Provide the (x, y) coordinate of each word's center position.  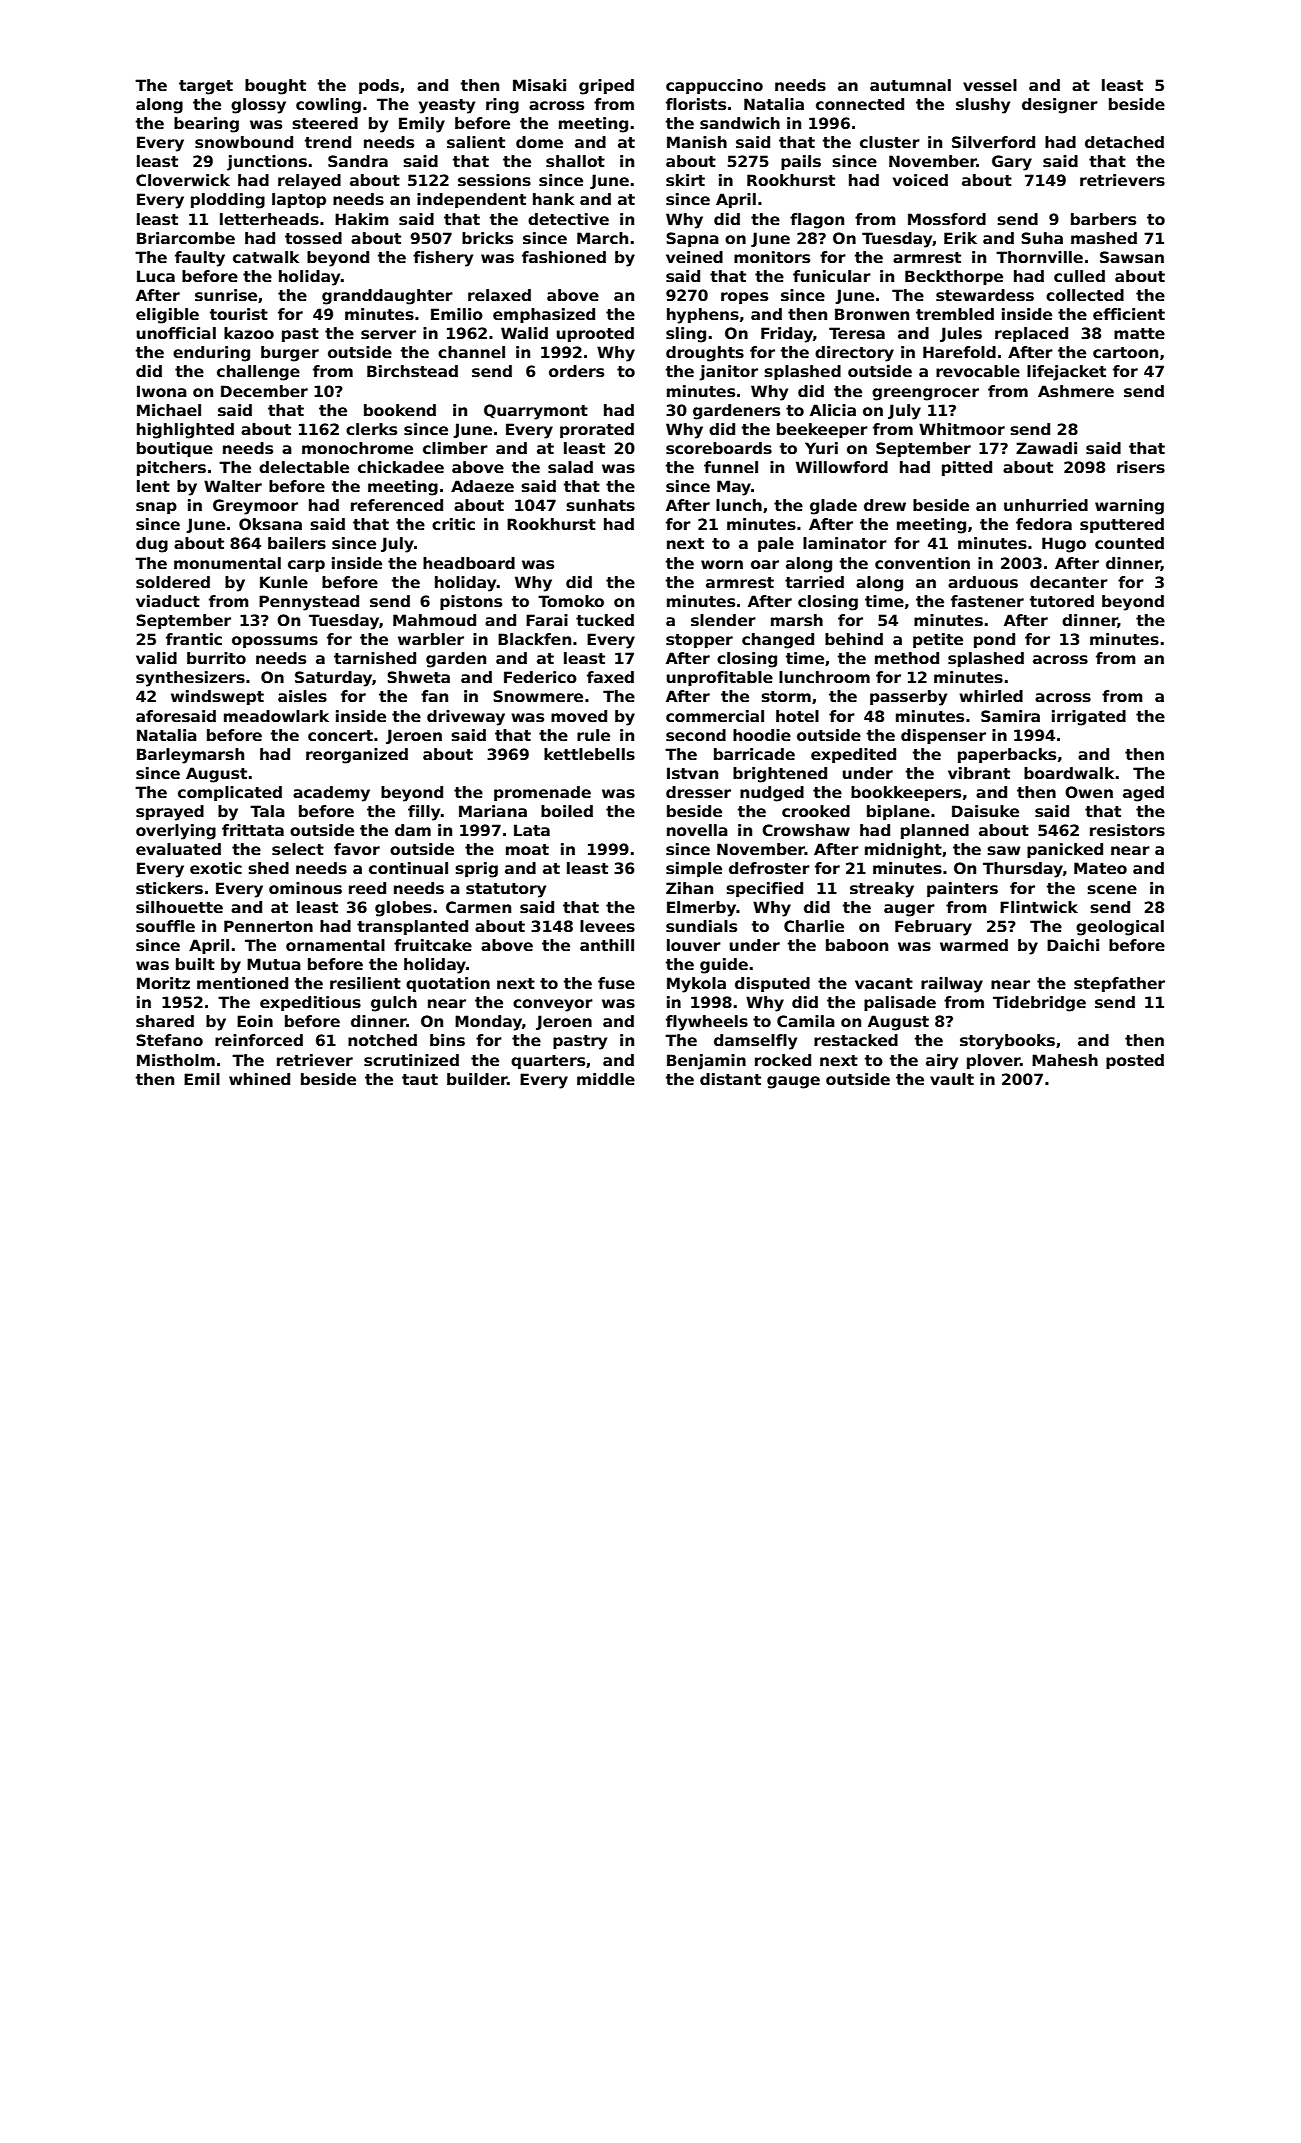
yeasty (447, 106)
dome (539, 142)
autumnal (910, 85)
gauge (793, 1082)
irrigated (1089, 718)
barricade (754, 754)
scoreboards (719, 448)
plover (993, 1061)
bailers (297, 543)
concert (340, 735)
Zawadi (1046, 448)
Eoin (255, 1021)
